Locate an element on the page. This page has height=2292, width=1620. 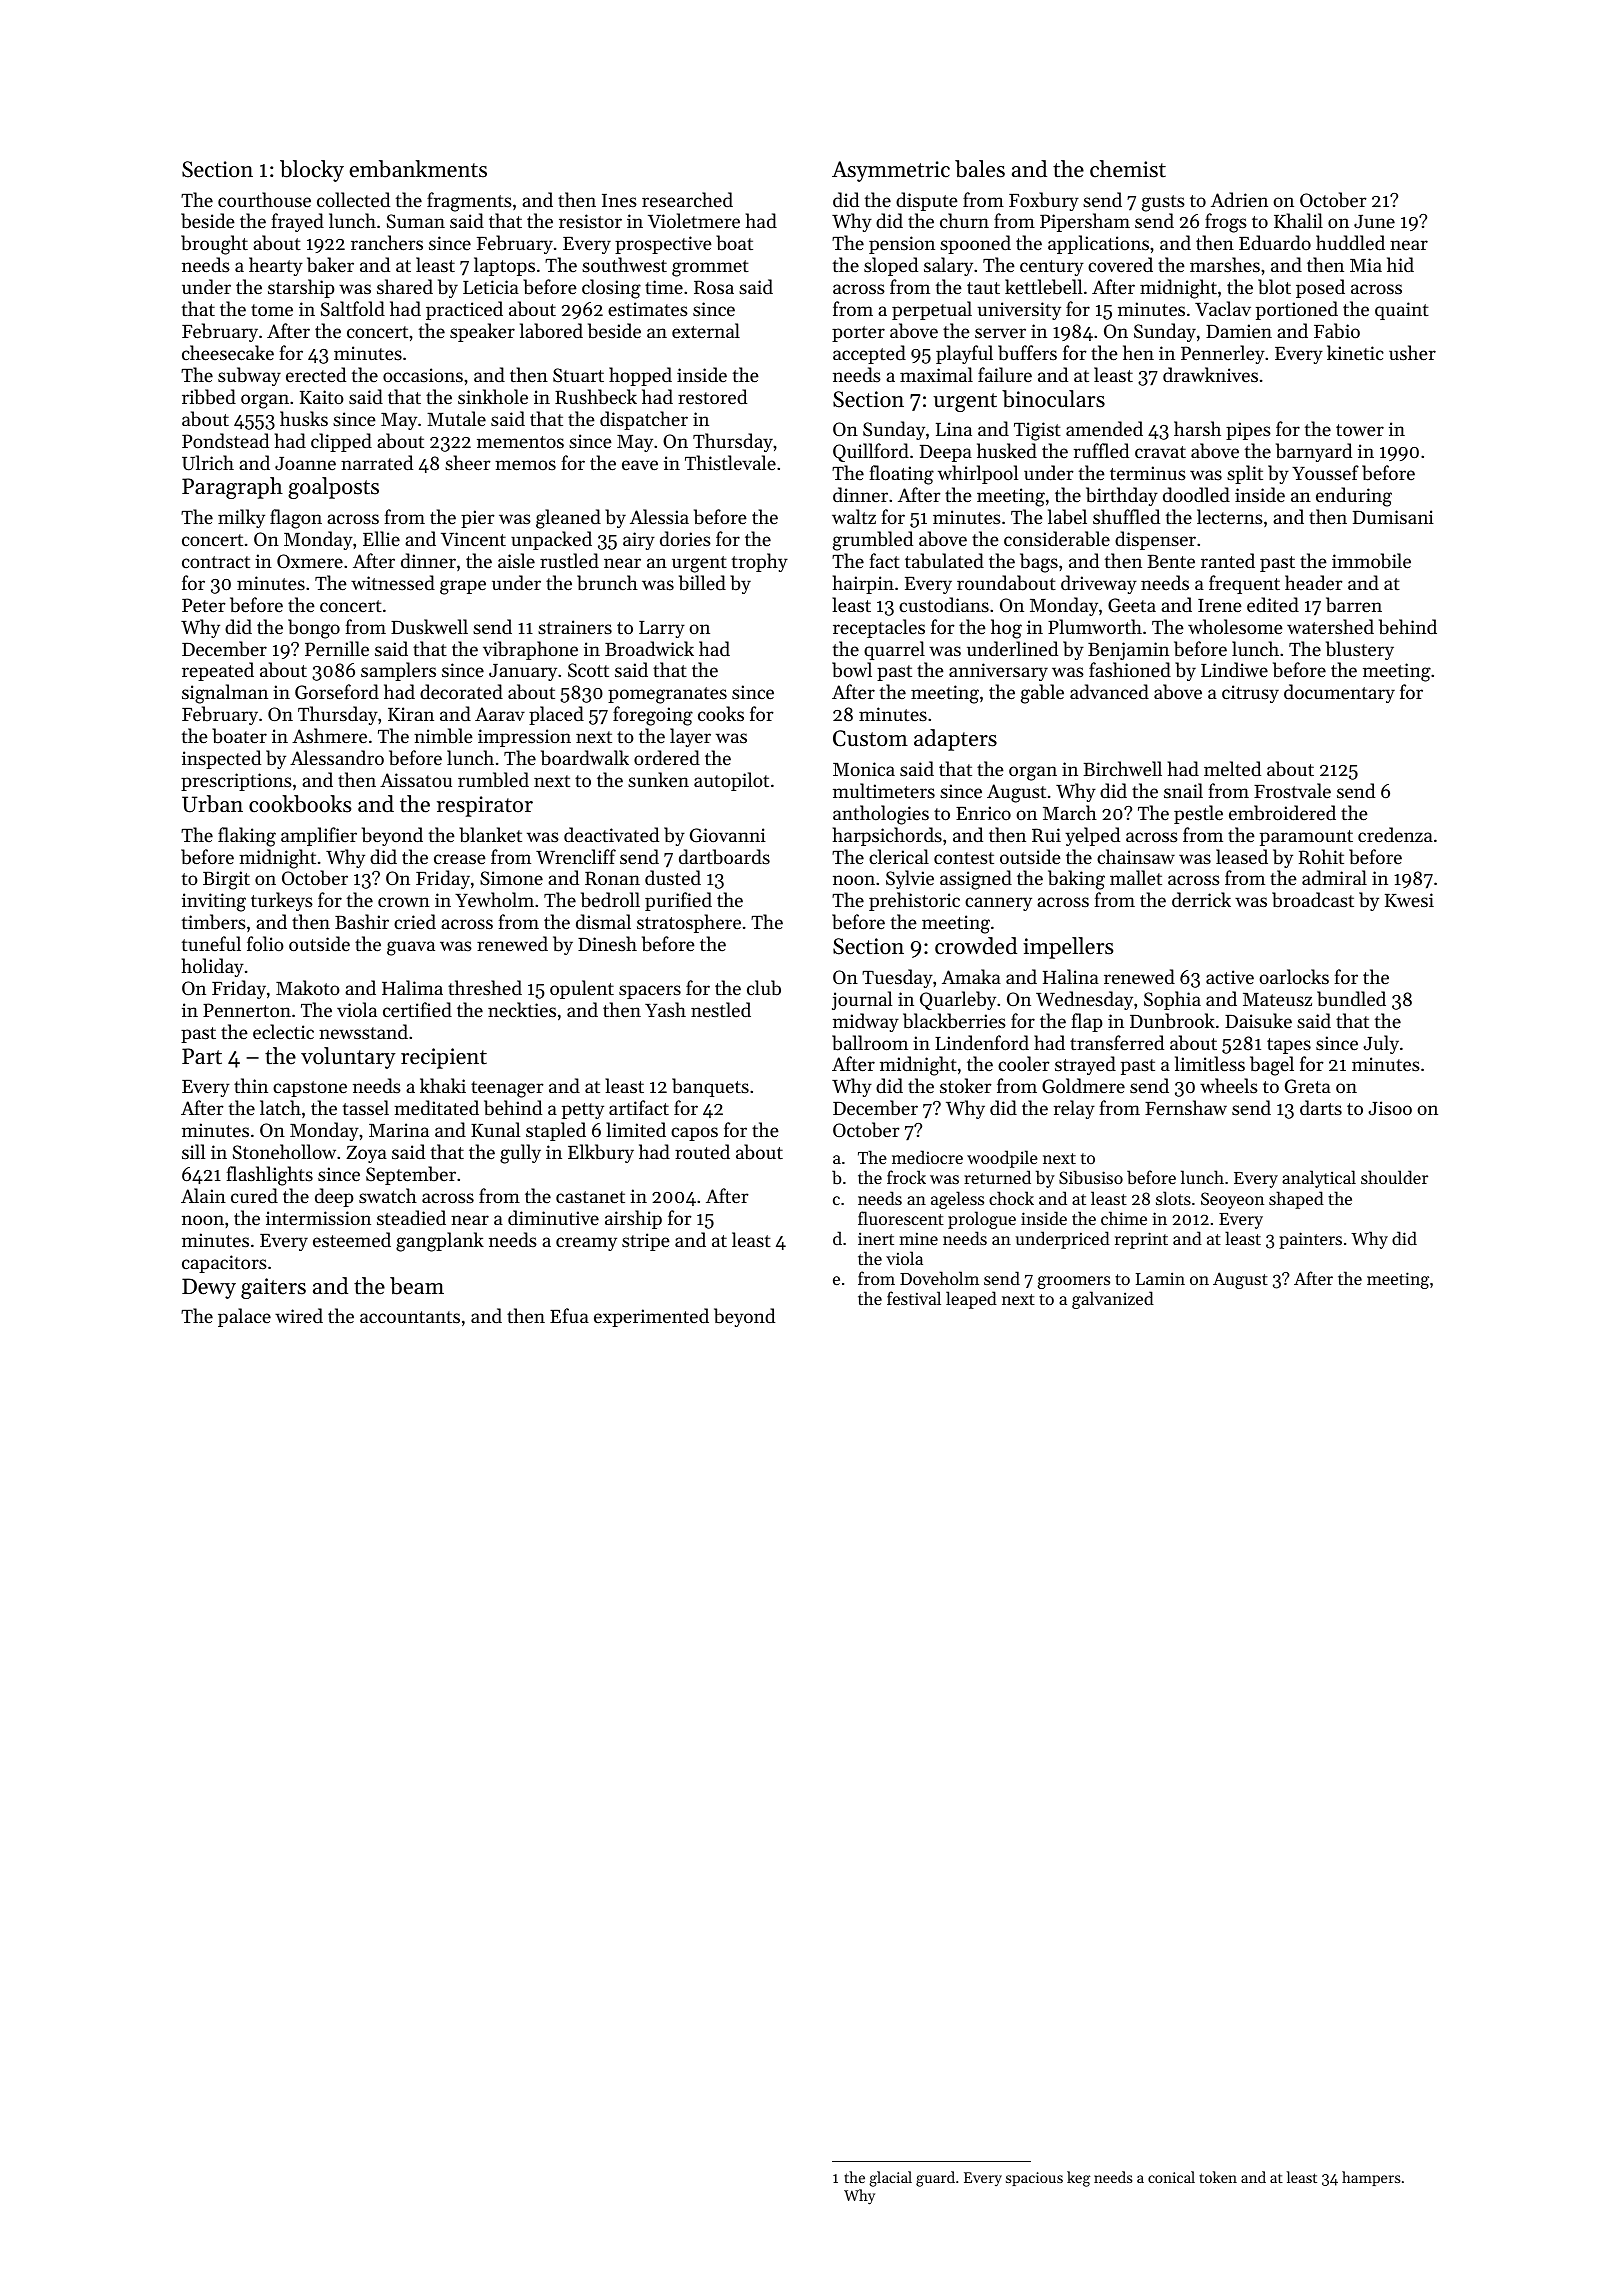
spooned is located at coordinates (975, 244).
